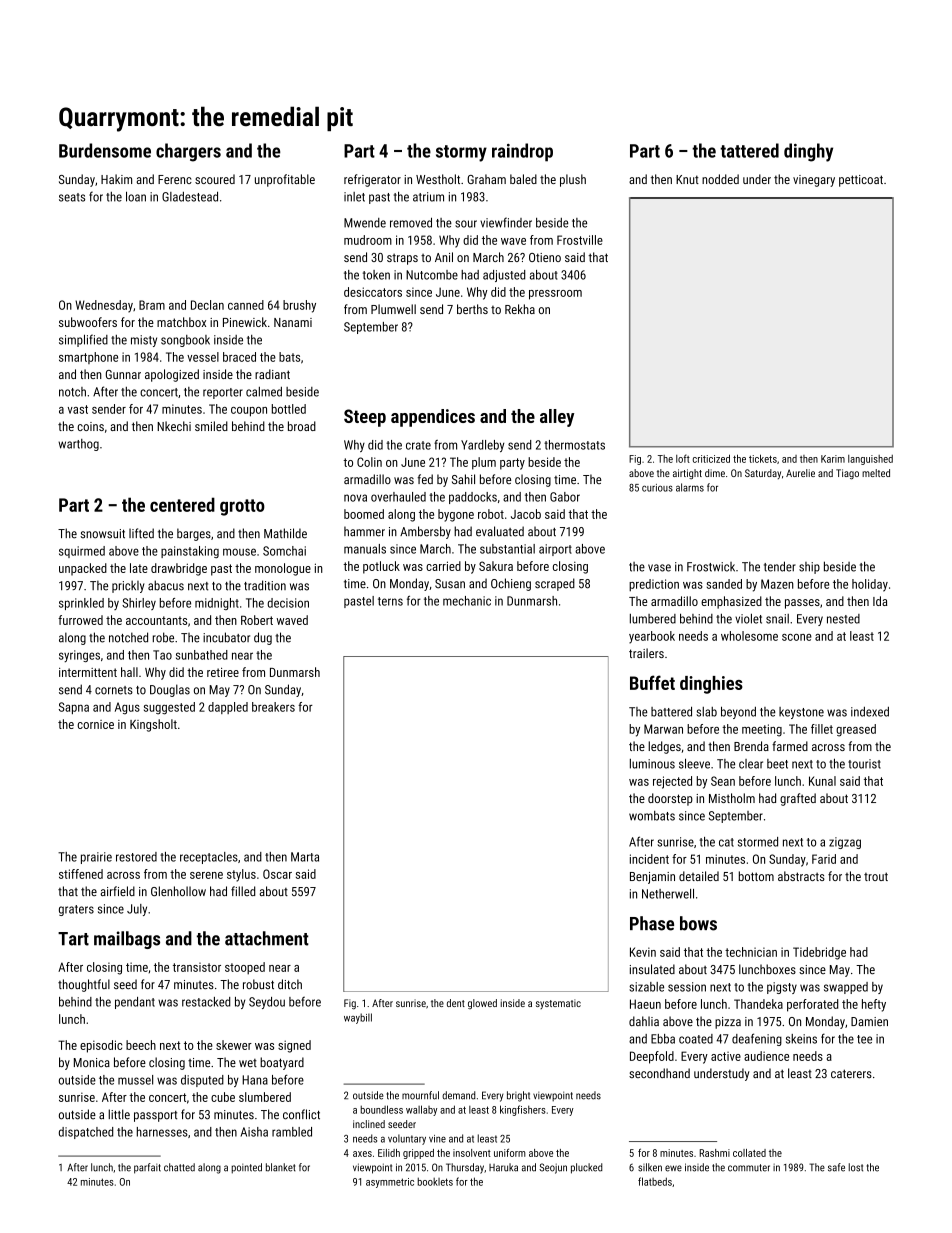  I want to click on petticoat, so click(861, 181).
